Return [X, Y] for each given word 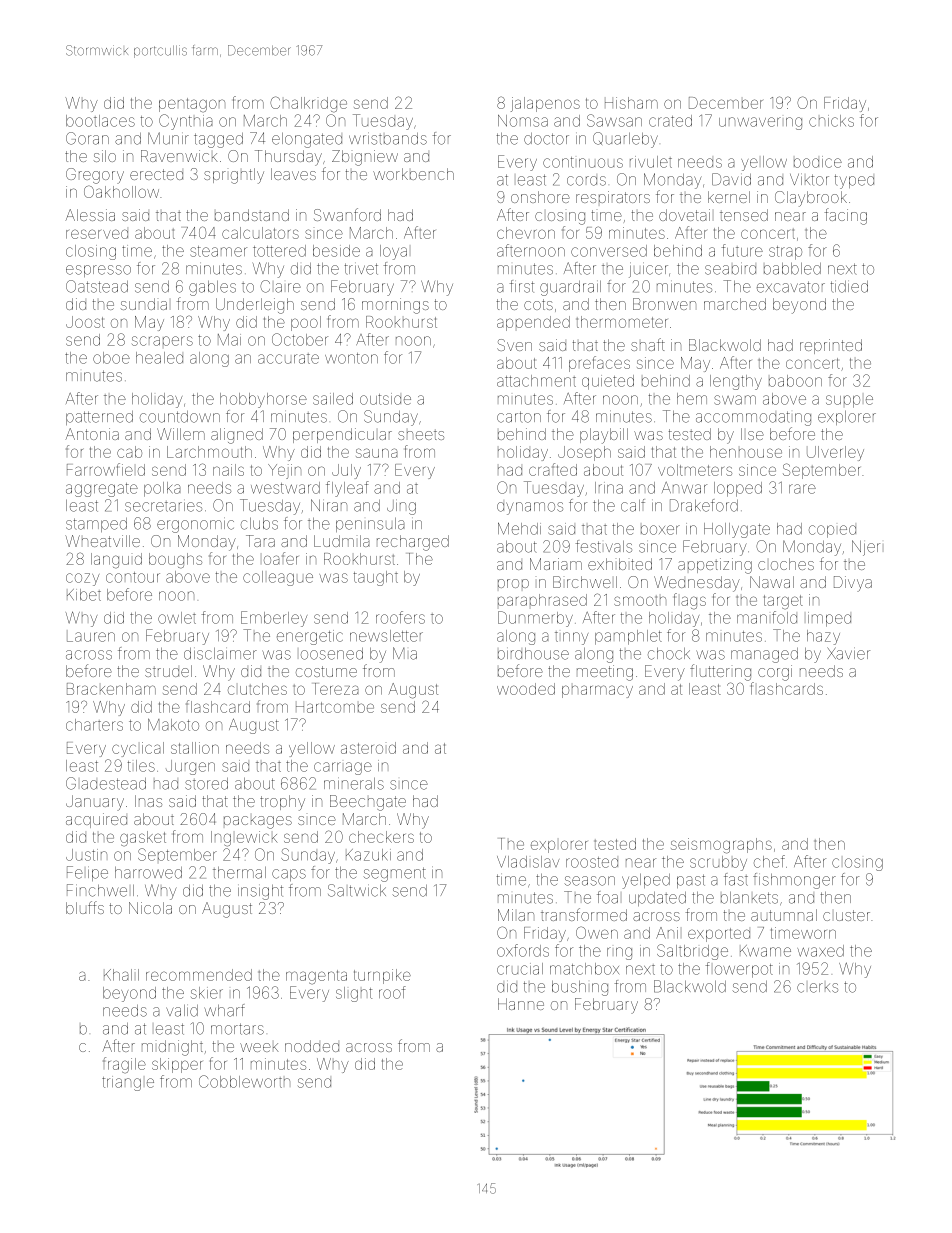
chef [769, 861]
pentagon [192, 105]
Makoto [173, 725]
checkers [381, 837]
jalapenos [545, 104]
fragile [124, 1065]
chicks [831, 121]
